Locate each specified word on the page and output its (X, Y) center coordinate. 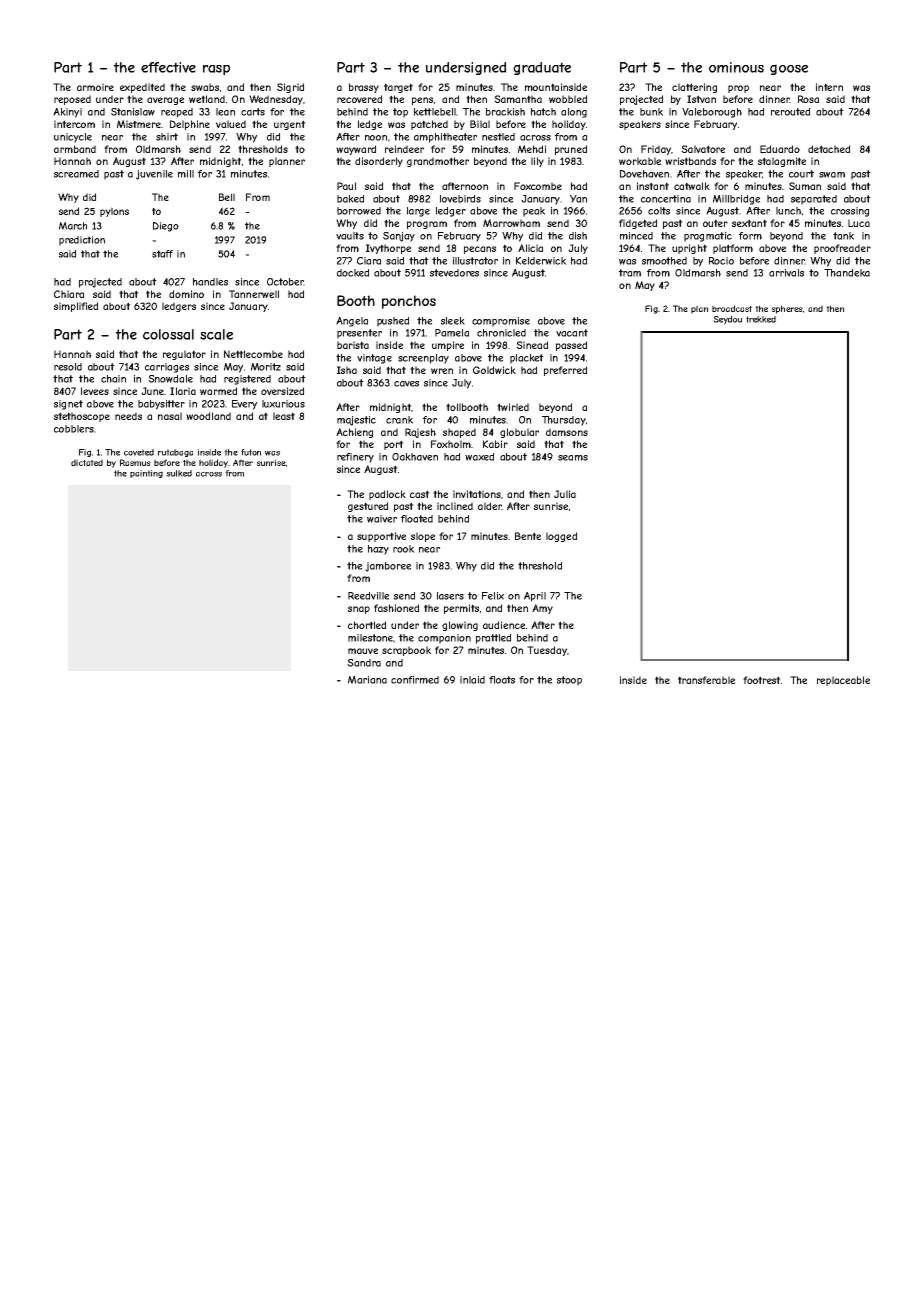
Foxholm (451, 444)
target (398, 88)
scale (216, 334)
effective (168, 67)
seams (573, 458)
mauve (363, 651)
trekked (761, 319)
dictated (87, 462)
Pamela (452, 333)
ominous (736, 67)
